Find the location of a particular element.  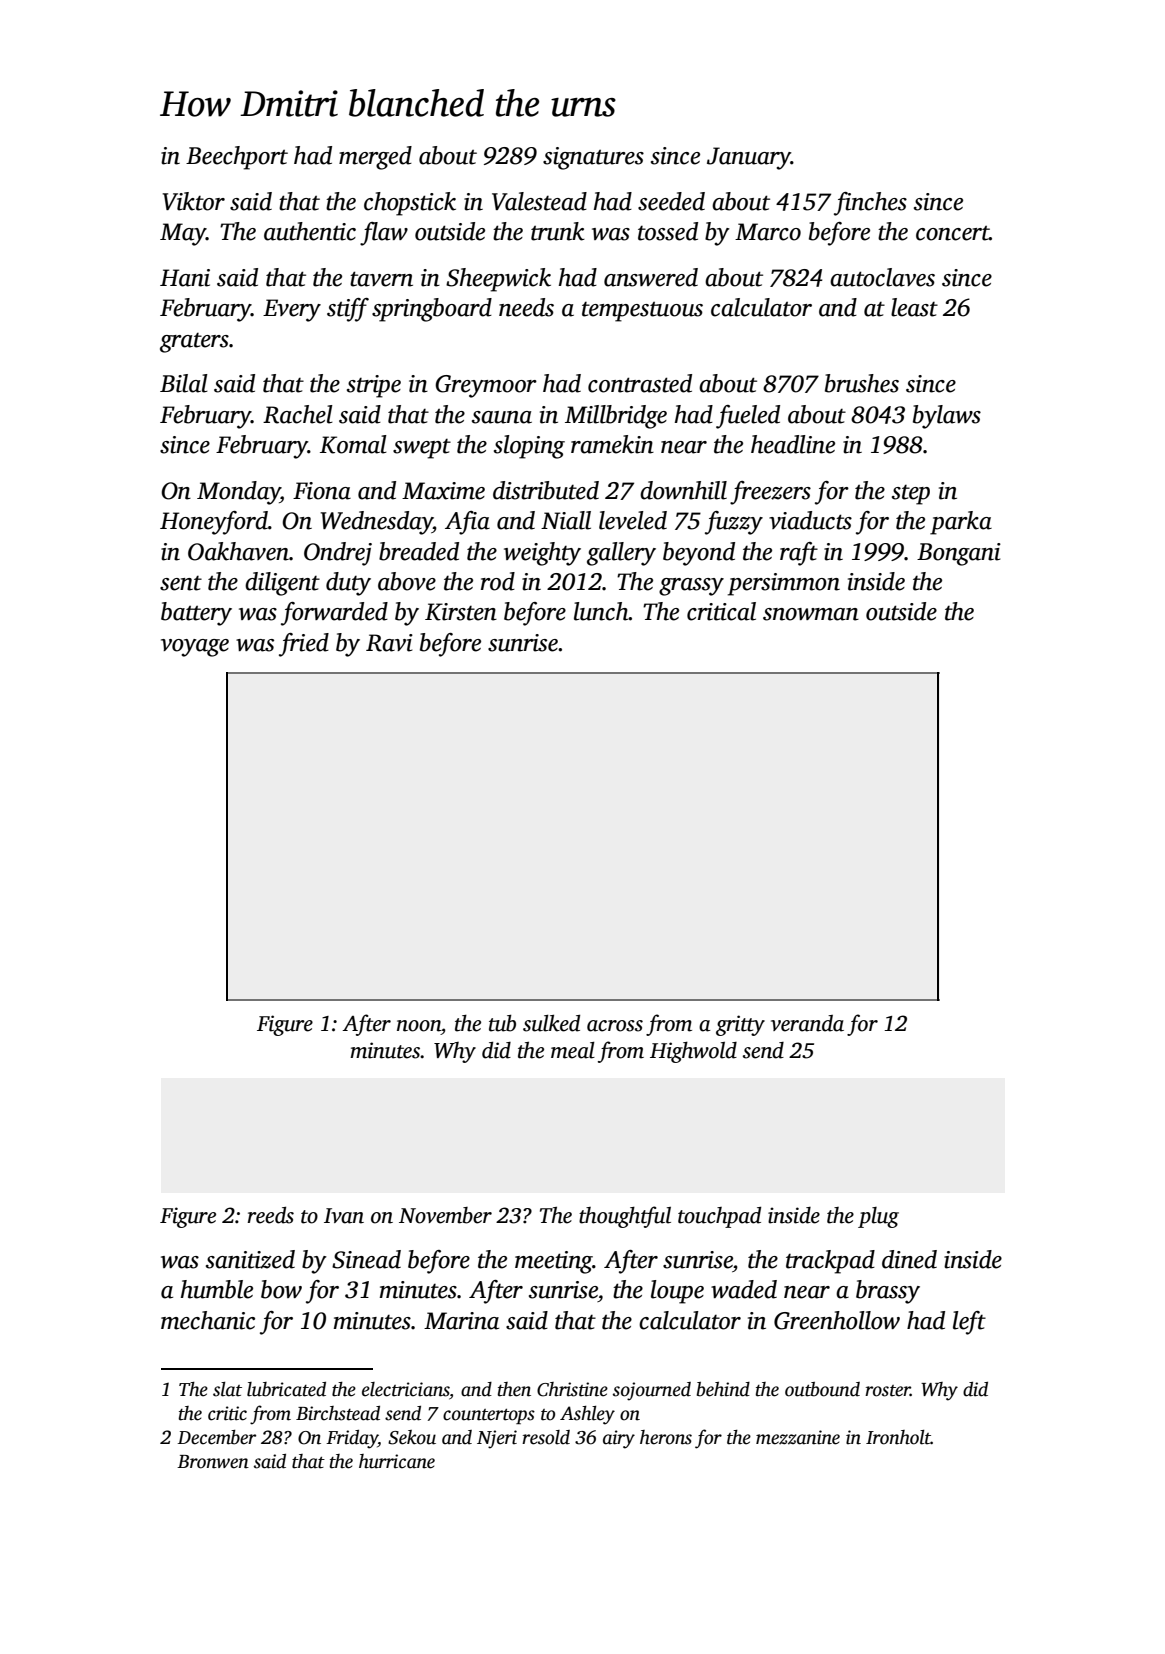

tub is located at coordinates (502, 1023).
